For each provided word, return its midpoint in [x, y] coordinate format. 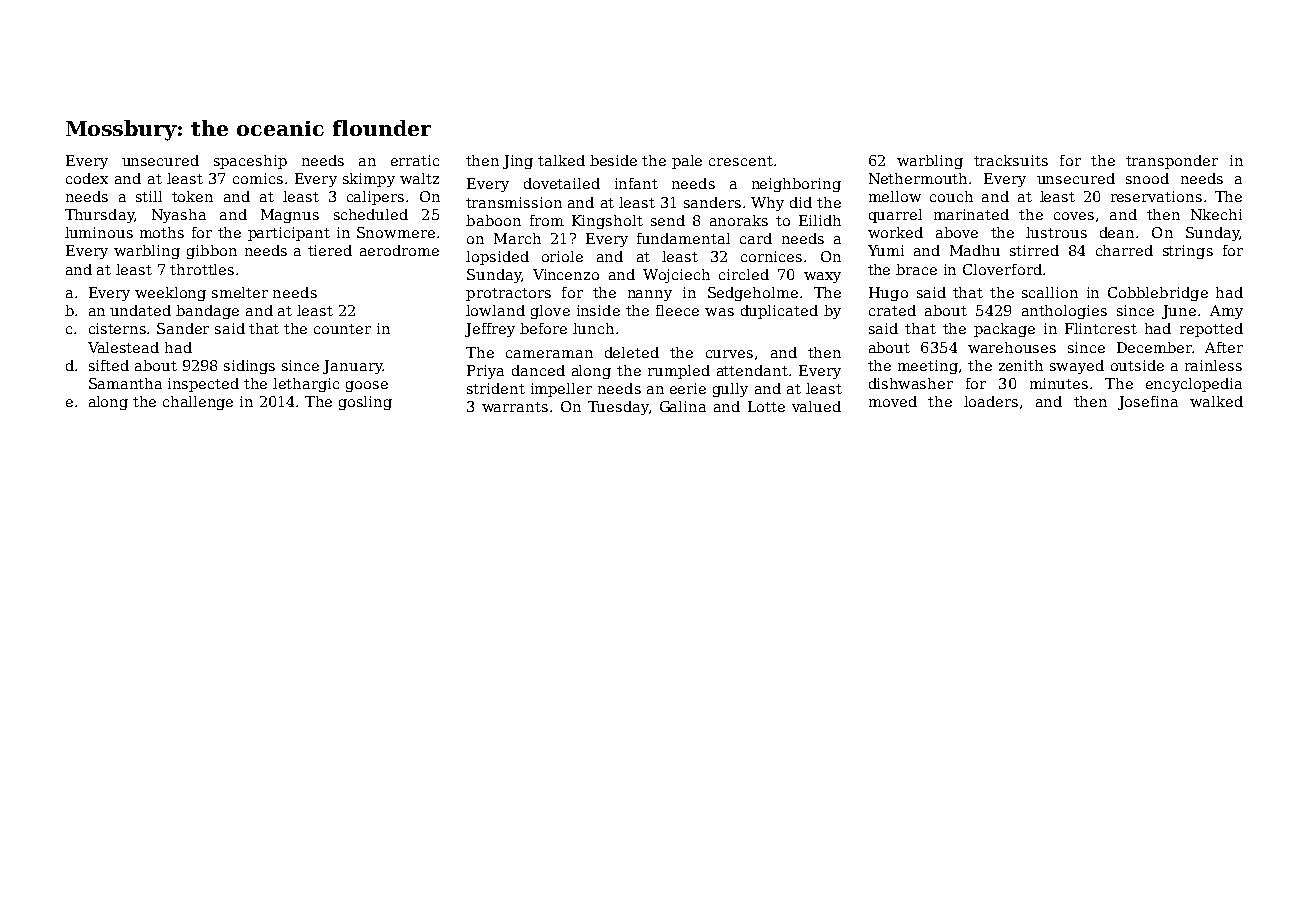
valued [816, 406]
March [517, 238]
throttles [202, 269]
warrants [515, 407]
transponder [1172, 162]
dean [1117, 232]
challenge [198, 403]
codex [87, 178]
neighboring [796, 185]
